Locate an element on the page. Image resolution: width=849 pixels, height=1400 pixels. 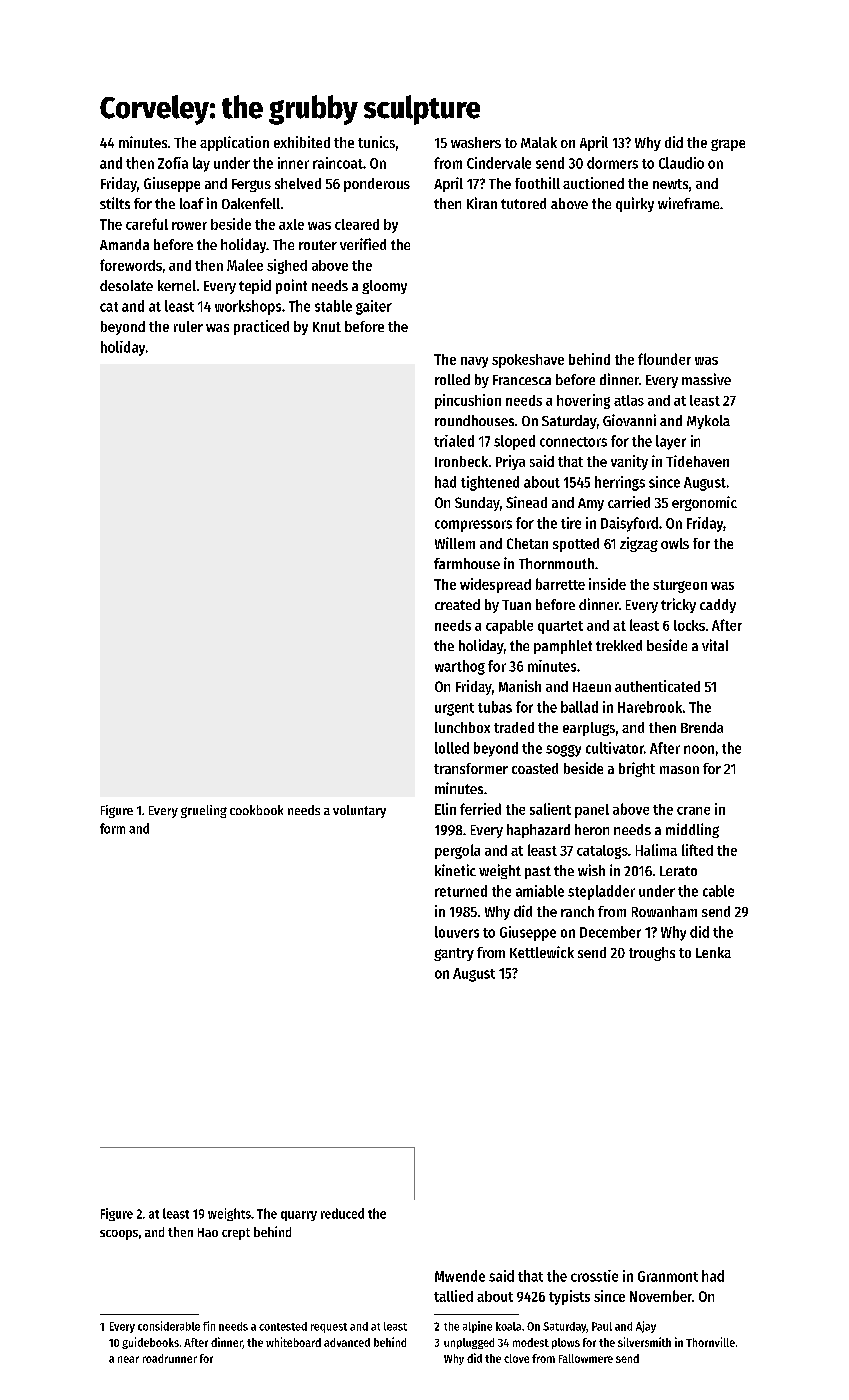
ruler is located at coordinates (188, 326).
